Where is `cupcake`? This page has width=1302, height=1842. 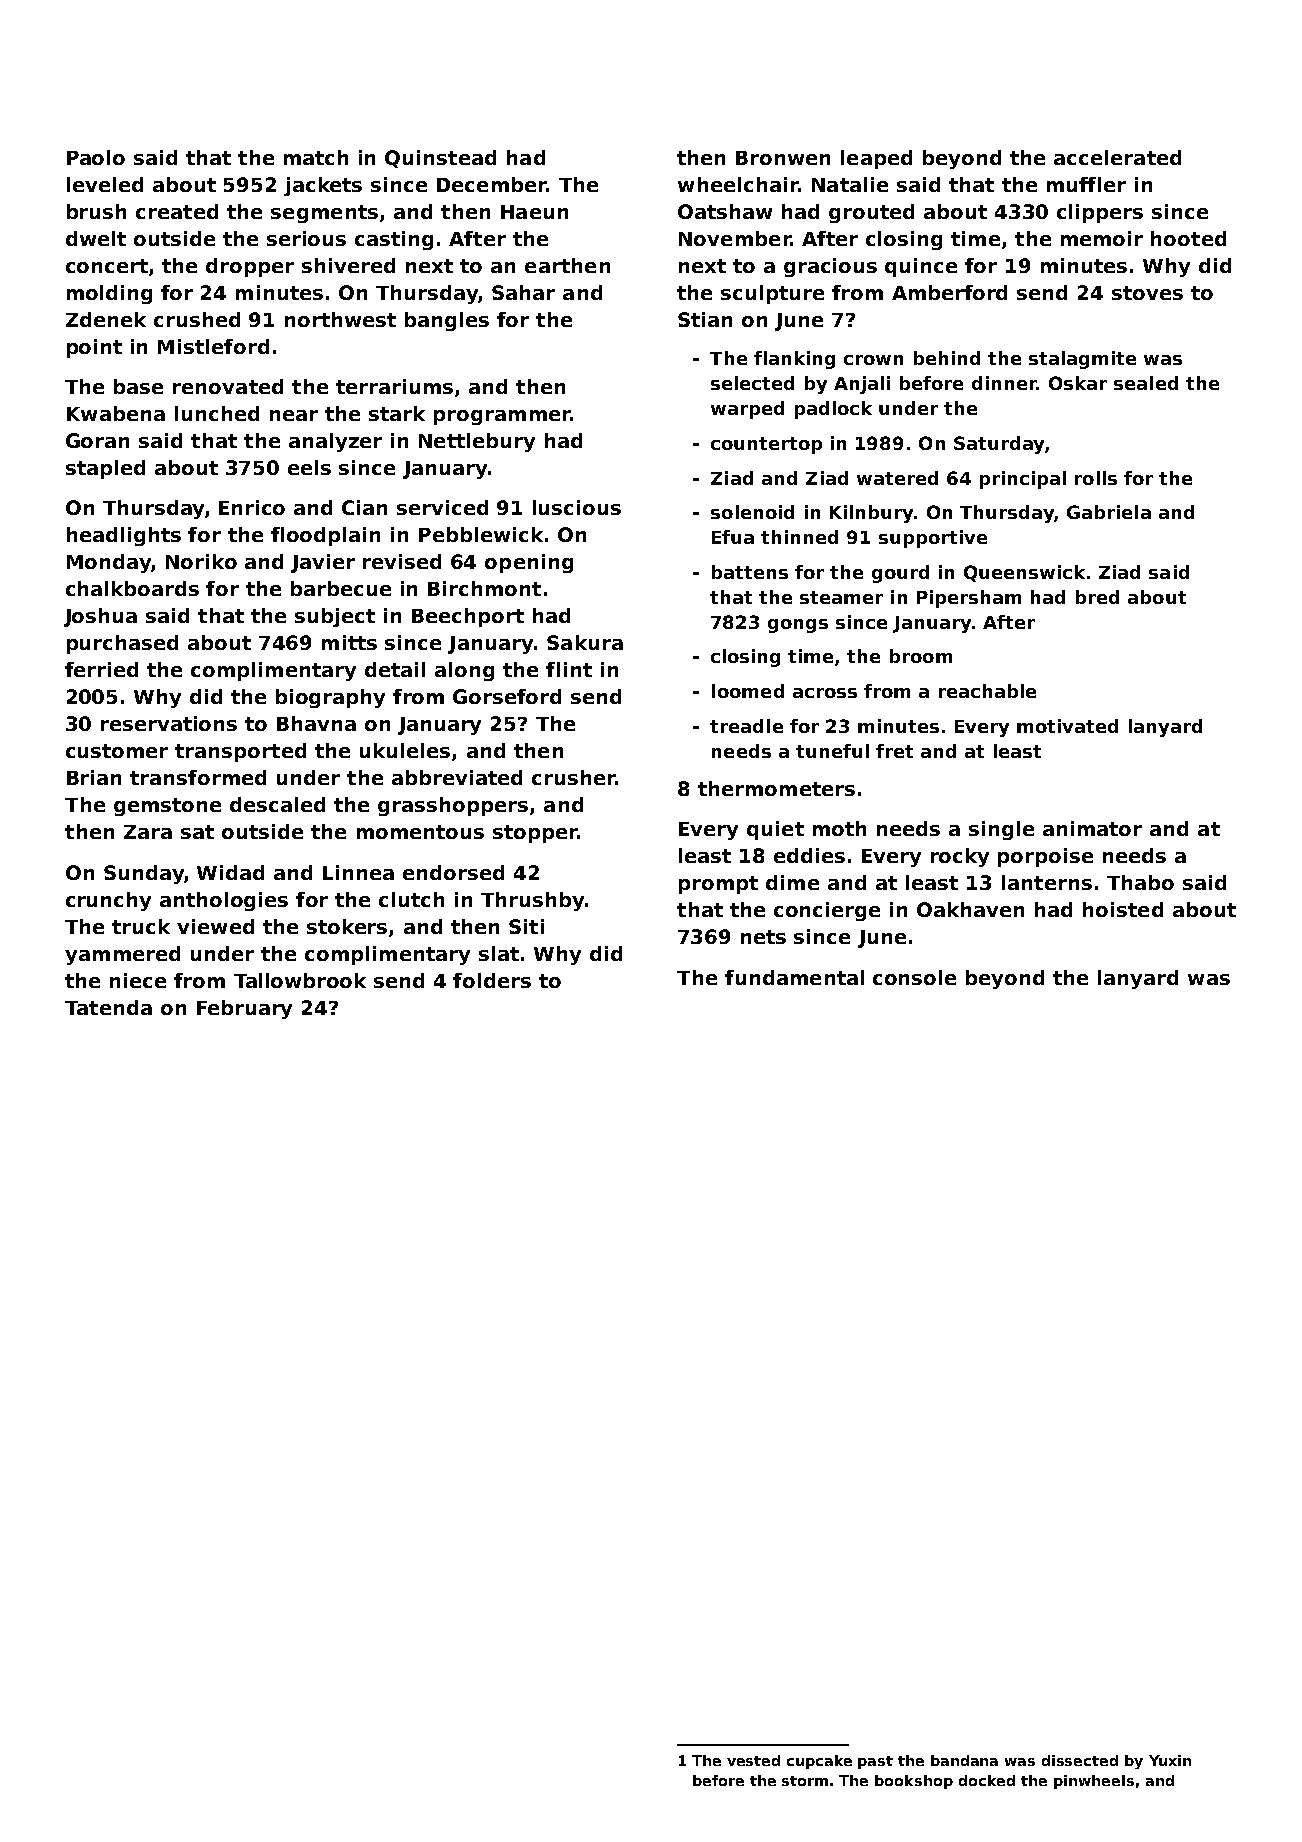 cupcake is located at coordinates (819, 1762).
